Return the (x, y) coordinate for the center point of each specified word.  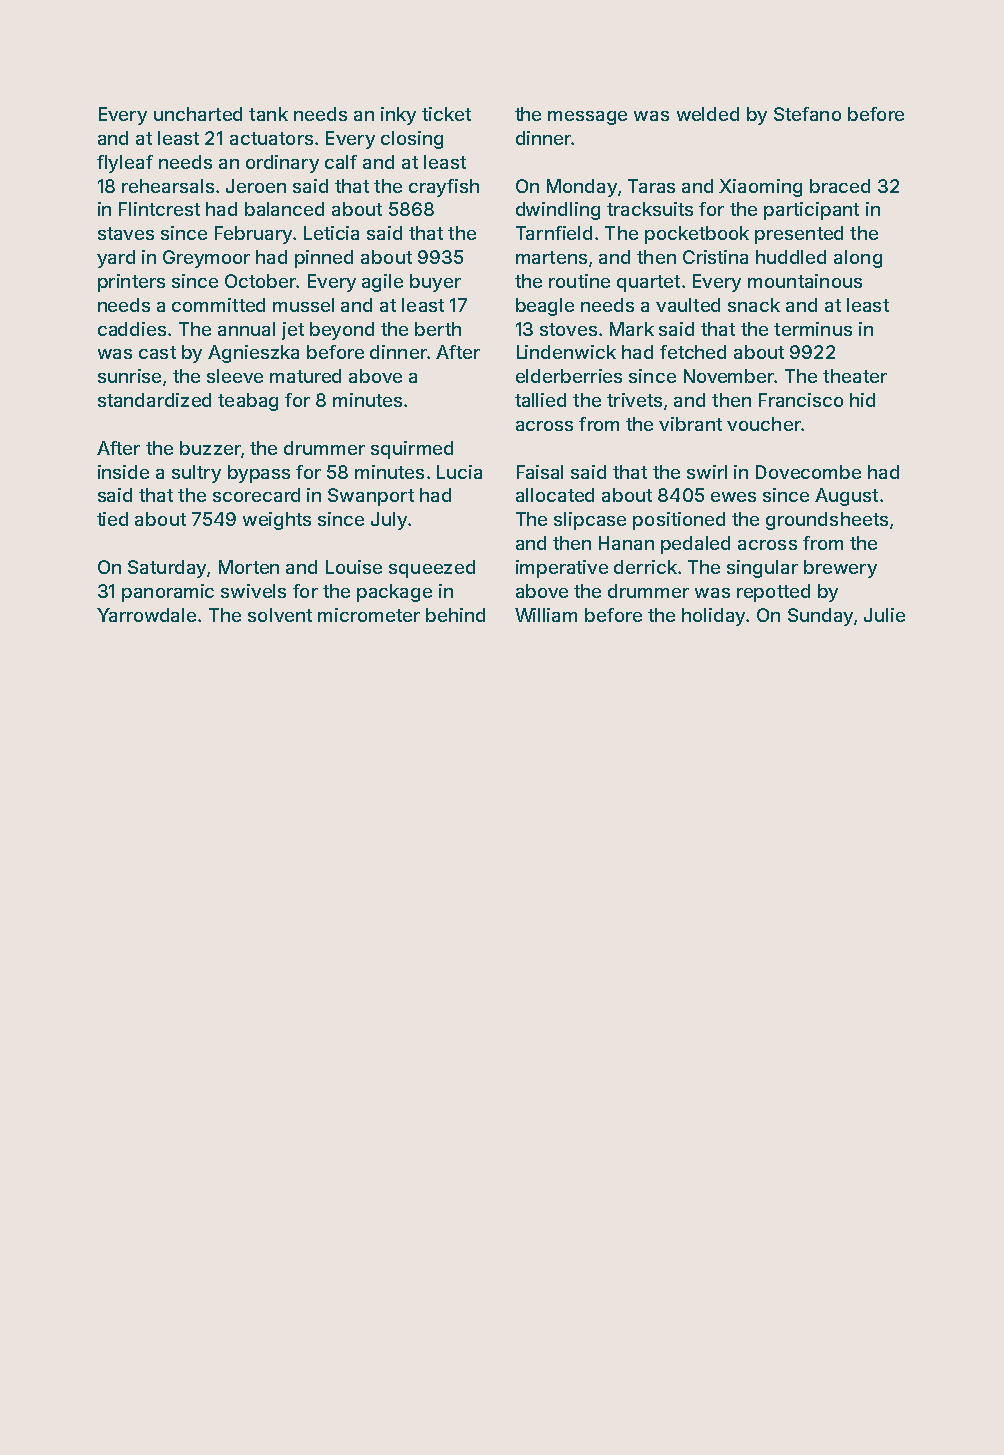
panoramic (168, 593)
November (729, 376)
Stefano (807, 114)
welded (708, 114)
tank (268, 114)
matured (305, 376)
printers (131, 283)
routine (579, 281)
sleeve (235, 376)
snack (754, 305)
